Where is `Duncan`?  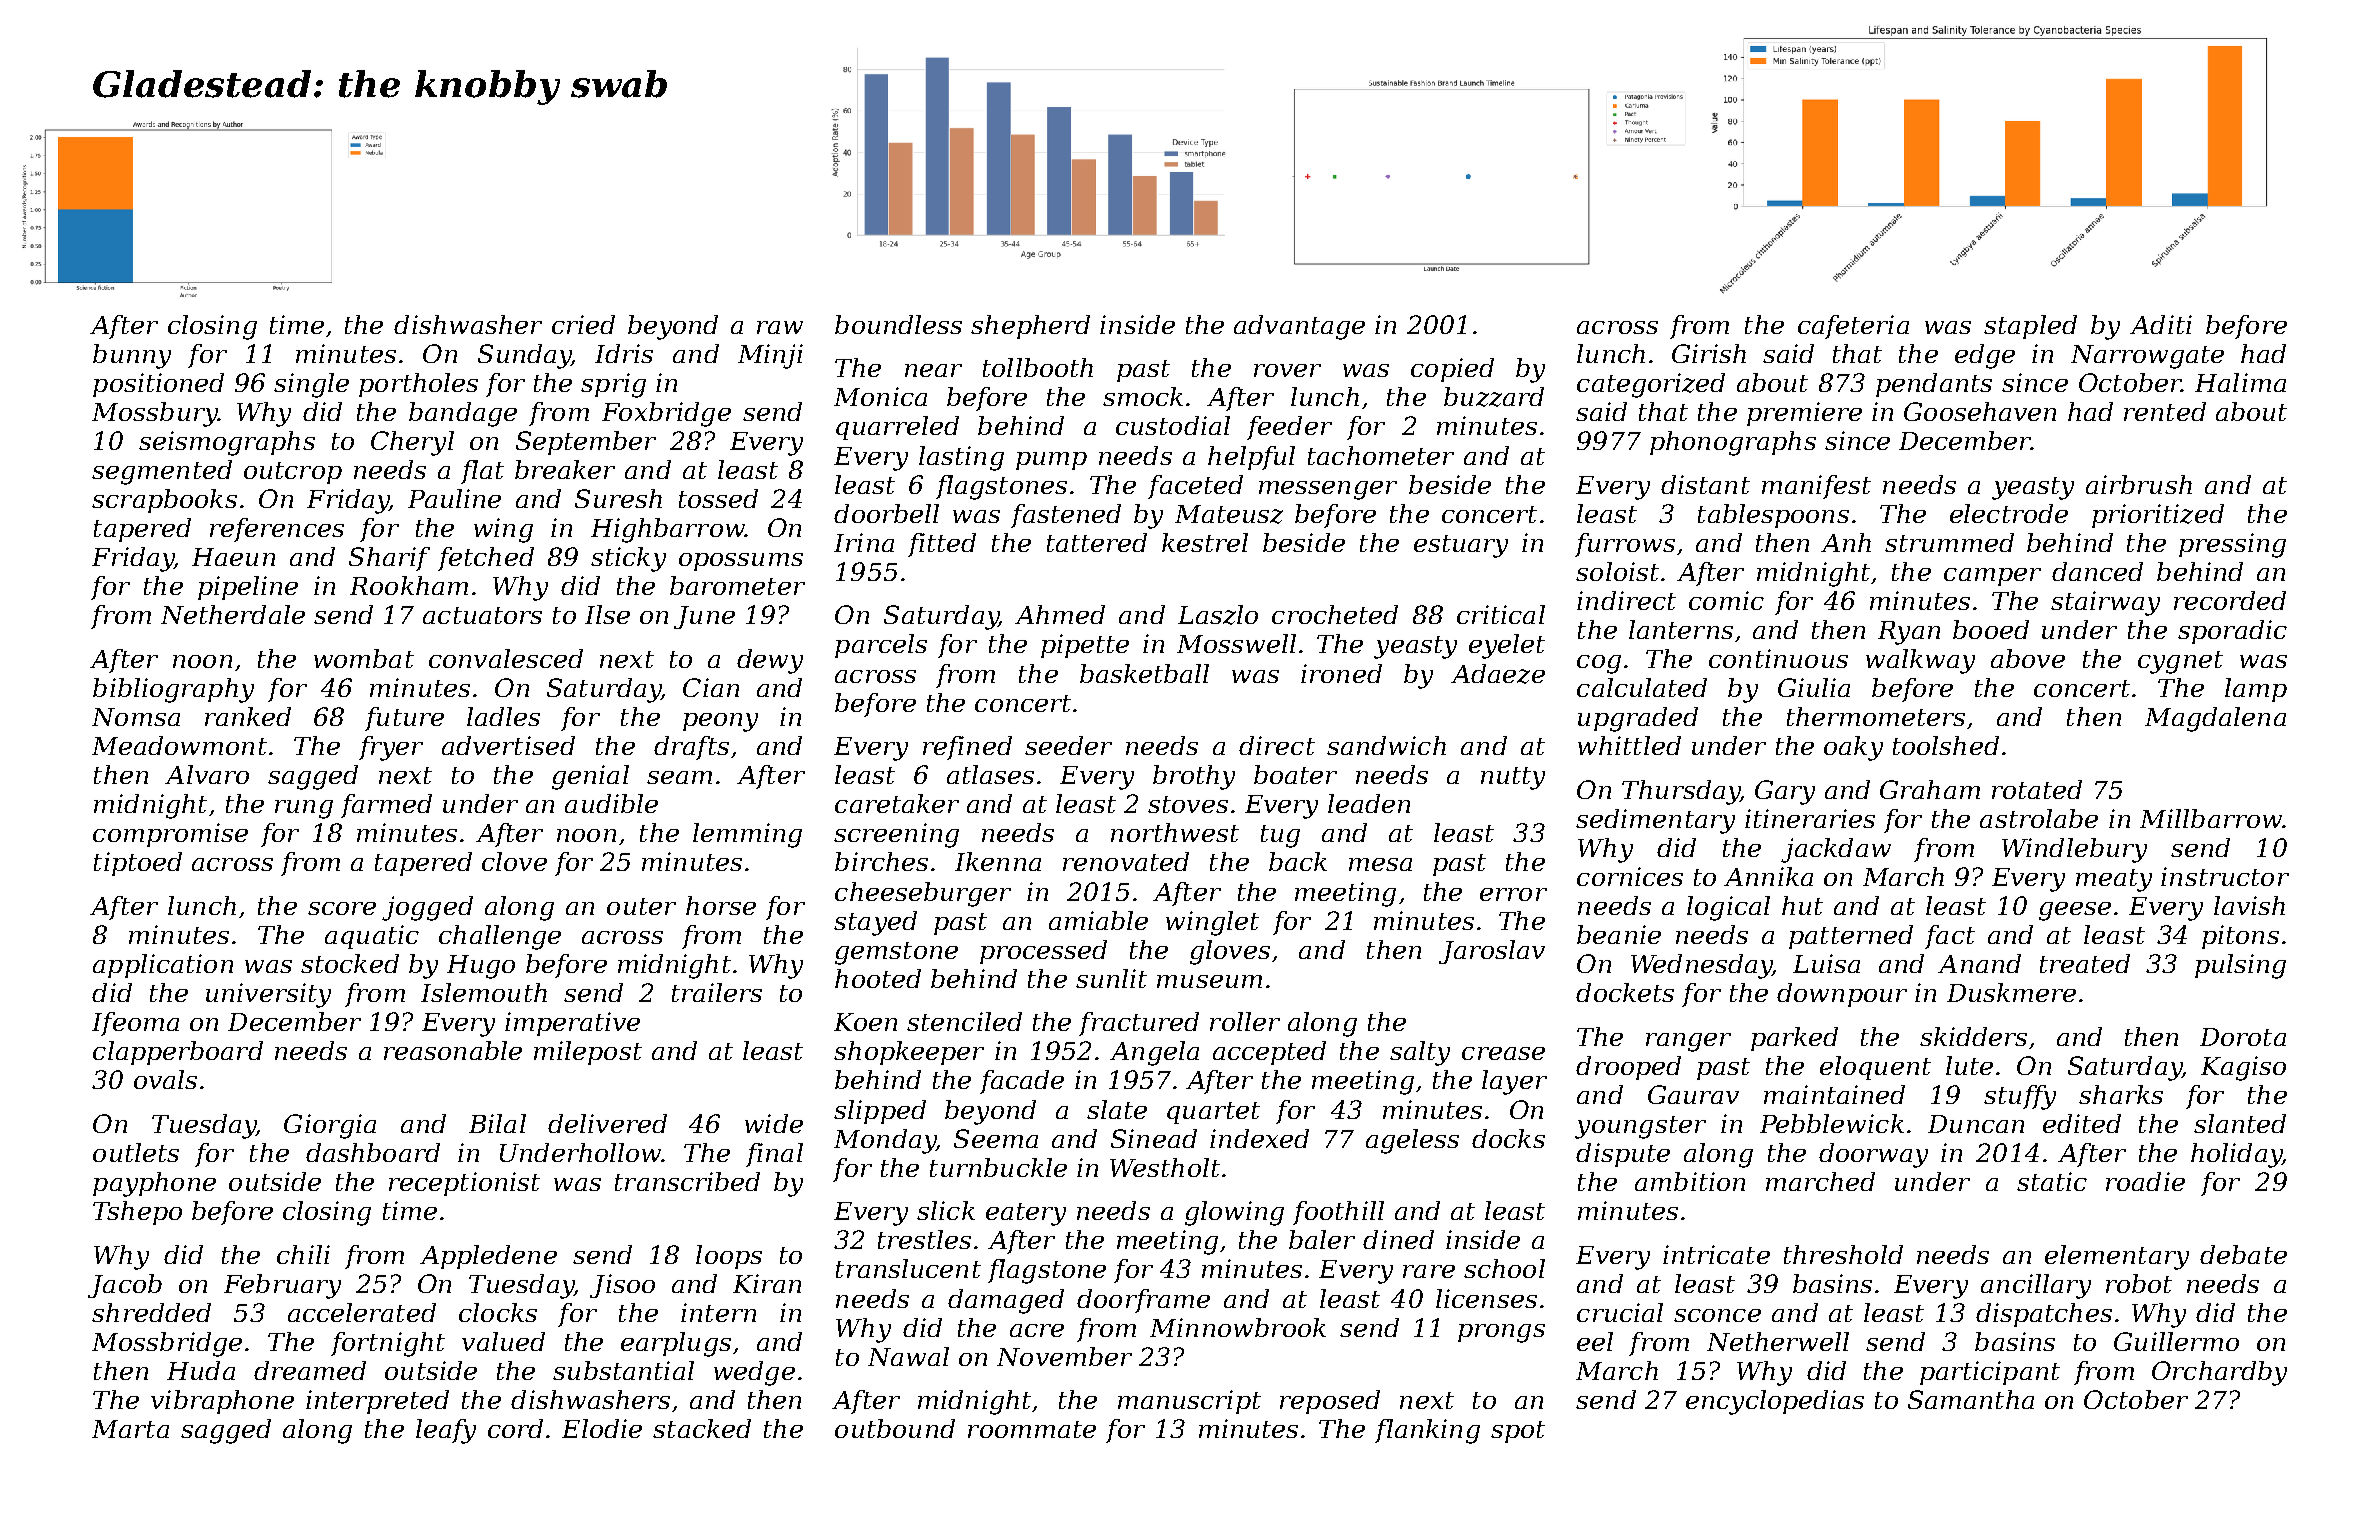
Duncan is located at coordinates (1976, 1124).
